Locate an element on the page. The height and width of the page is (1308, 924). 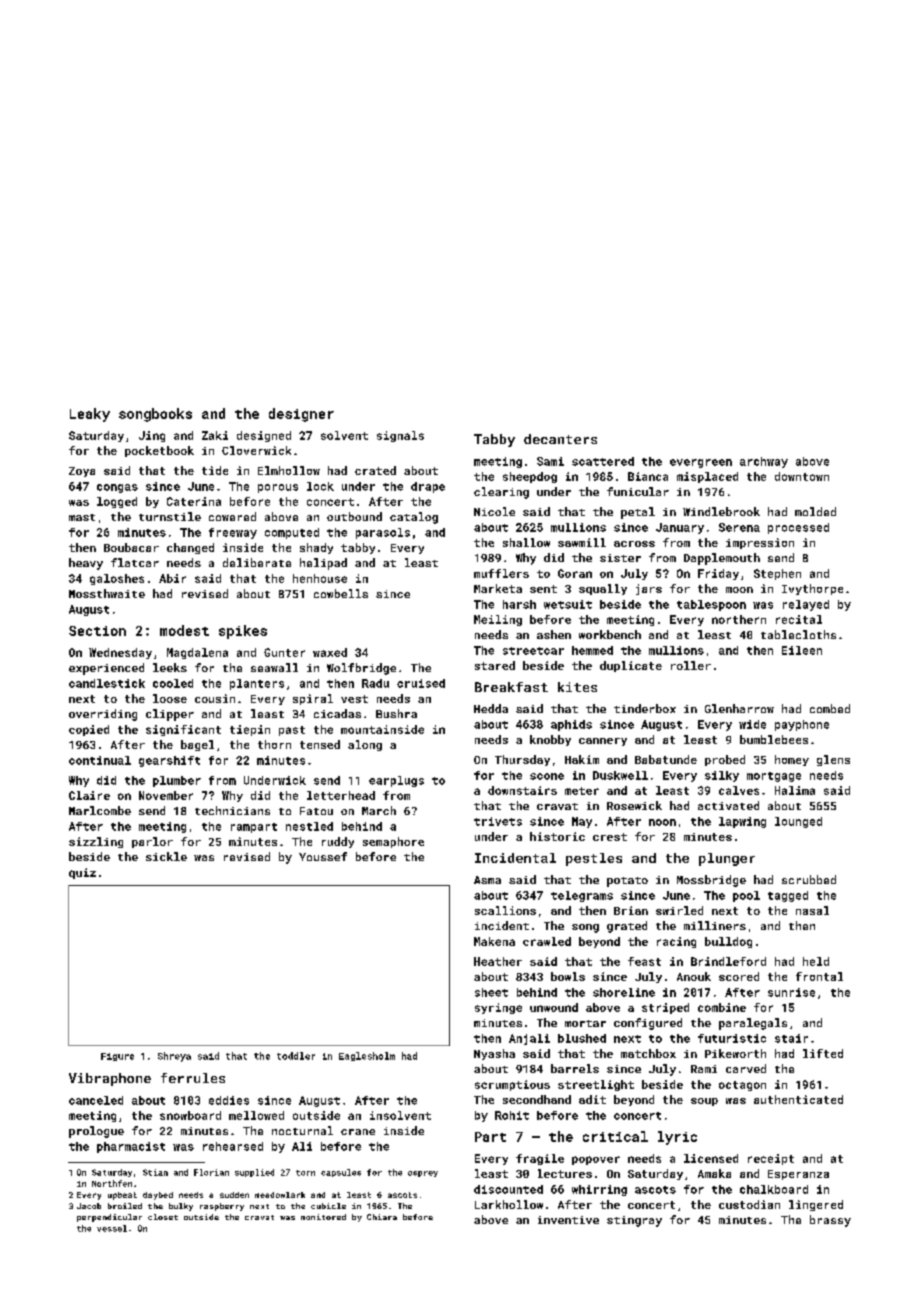
March is located at coordinates (379, 810).
